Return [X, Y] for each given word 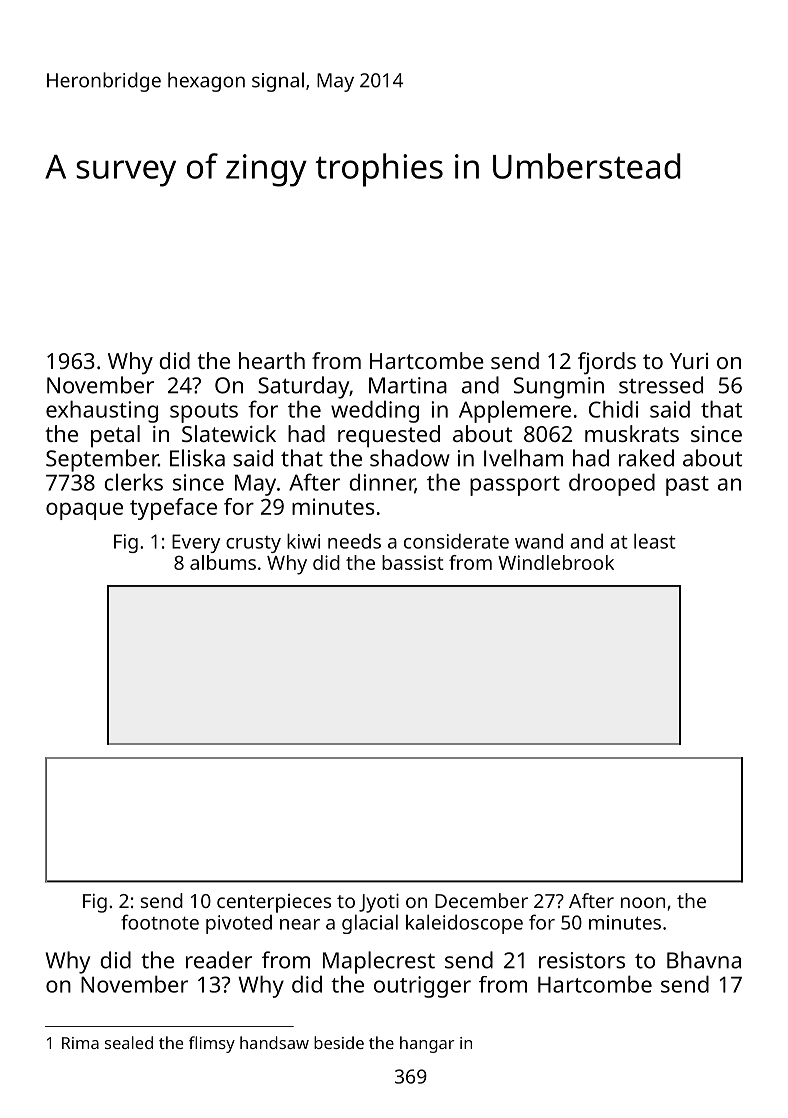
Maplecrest [379, 962]
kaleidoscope [464, 924]
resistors [582, 960]
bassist [412, 562]
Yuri [689, 361]
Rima [80, 1043]
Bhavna [704, 960]
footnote [160, 922]
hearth [272, 360]
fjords [607, 363]
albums [223, 562]
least [655, 541]
